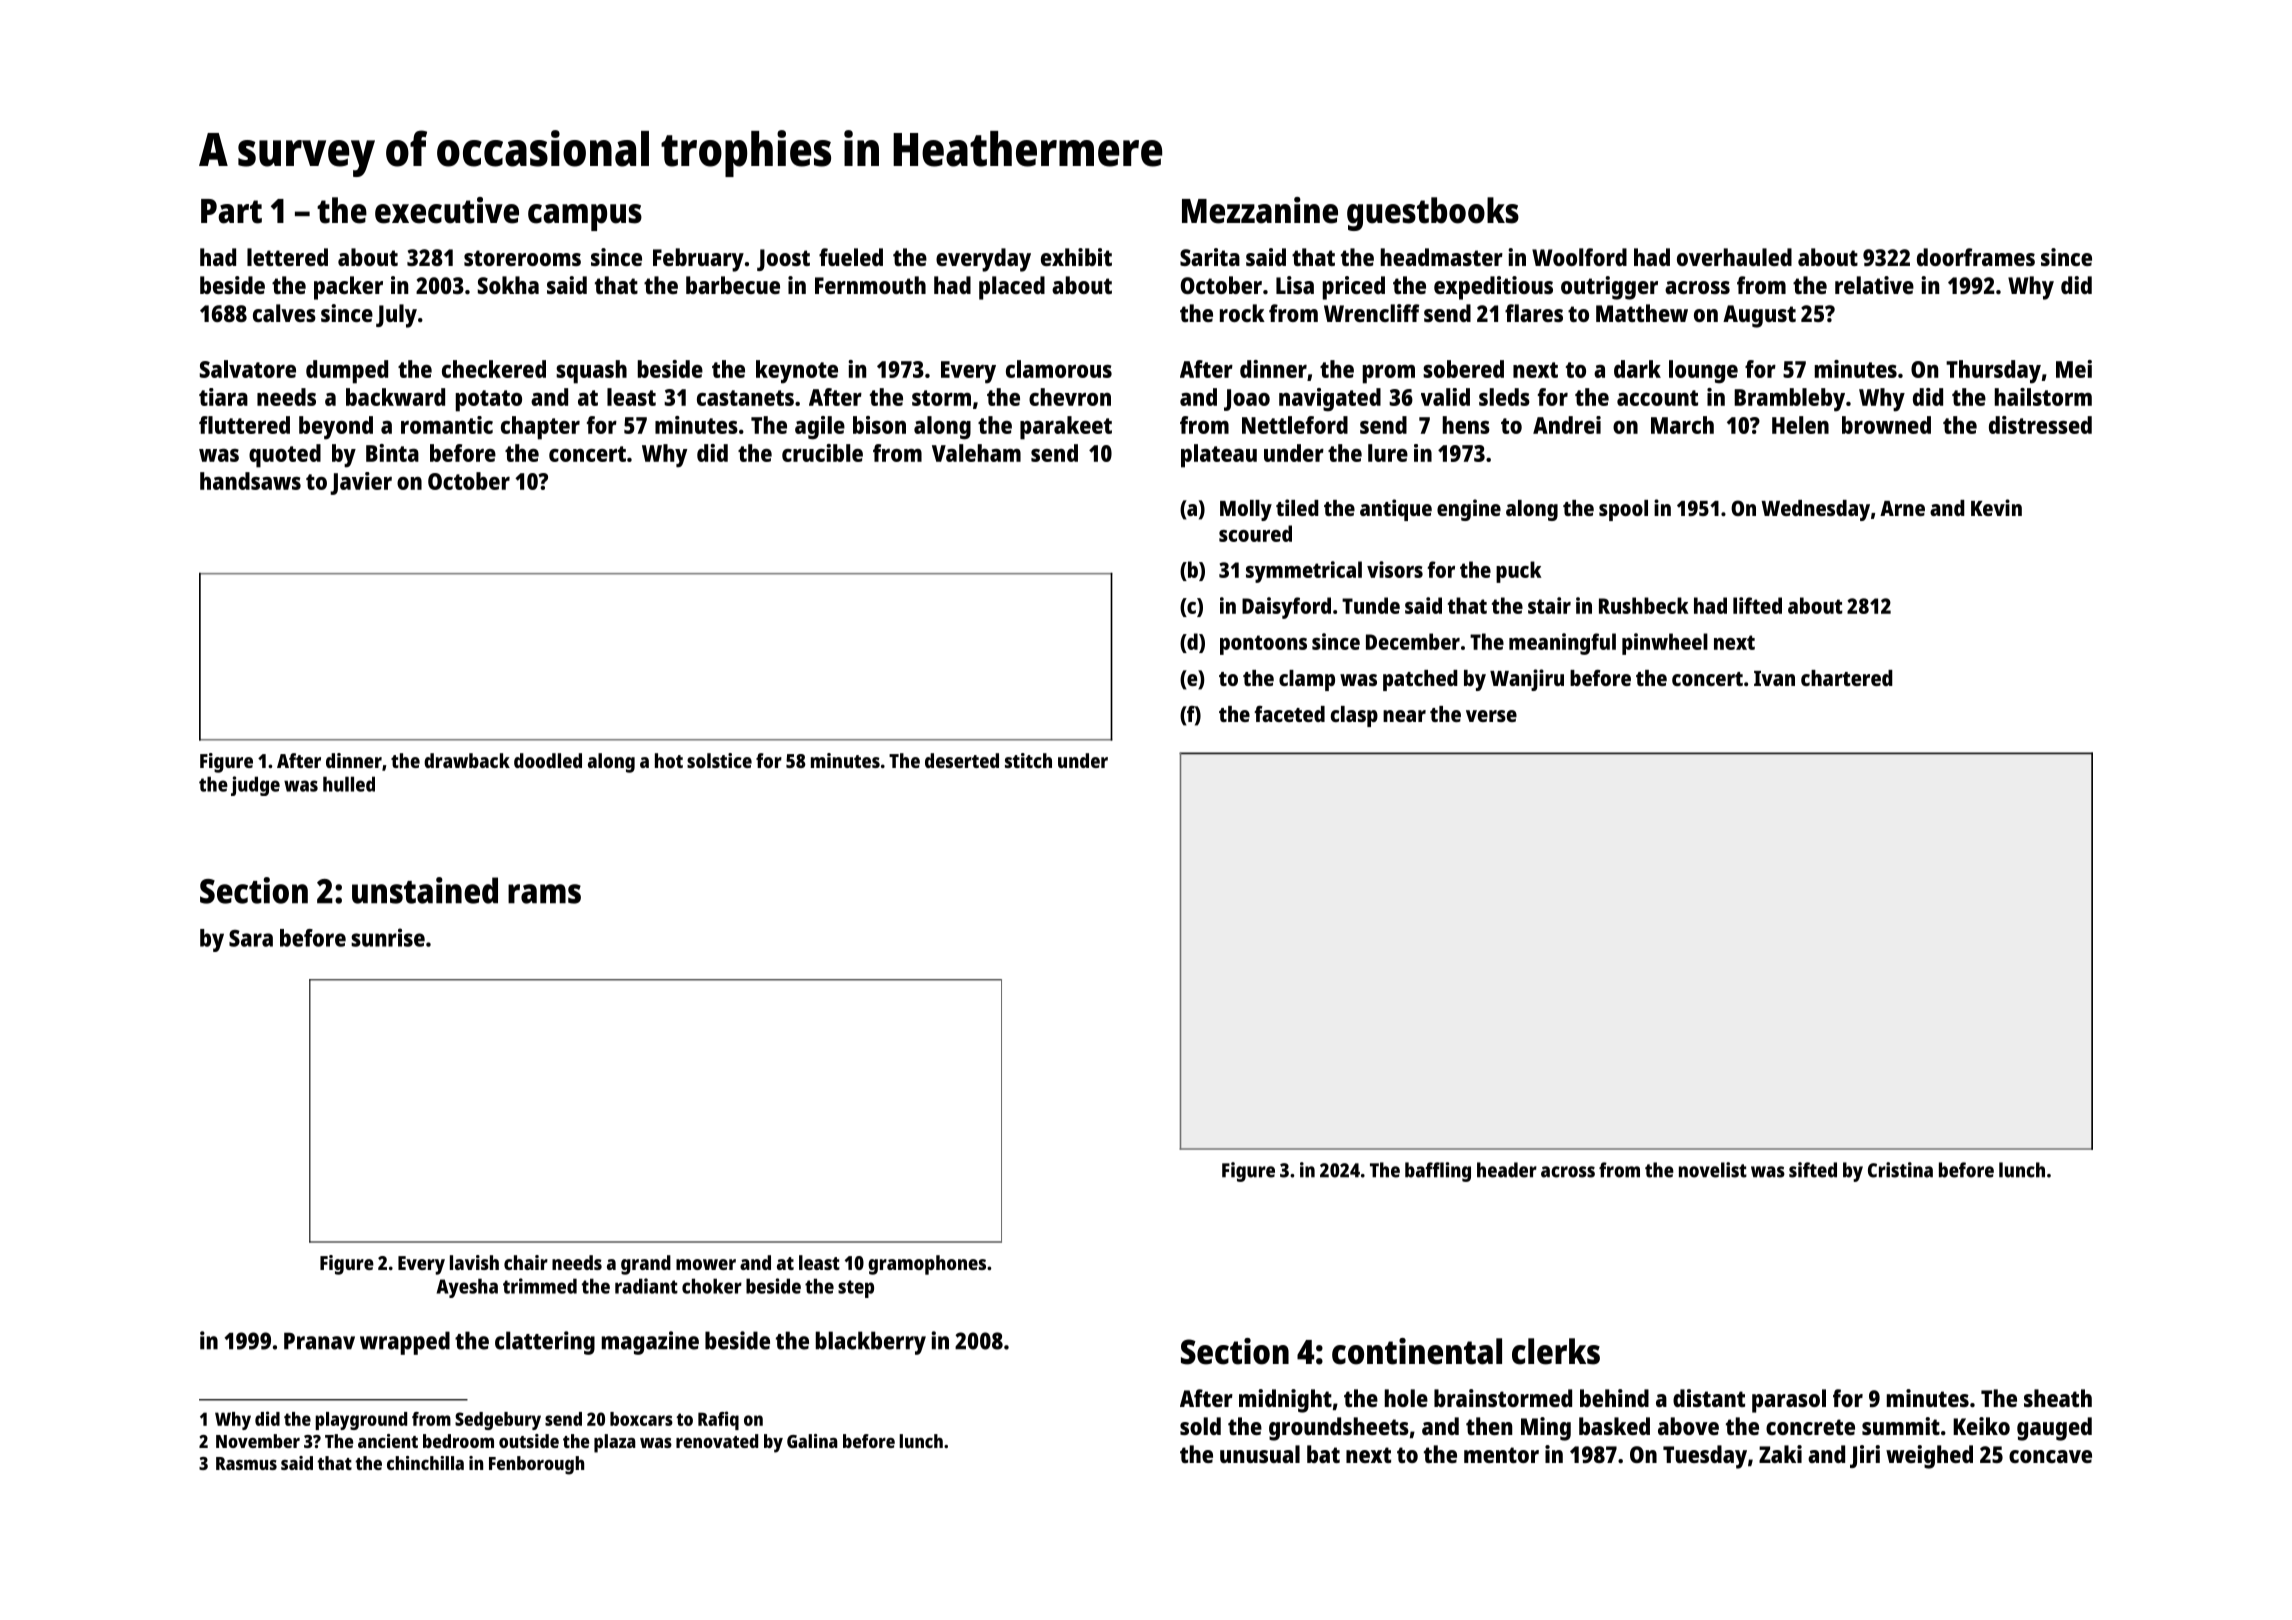 This document has height=1620, width=2292. Describe the element at coordinates (1759, 316) in the document. I see `August` at that location.
